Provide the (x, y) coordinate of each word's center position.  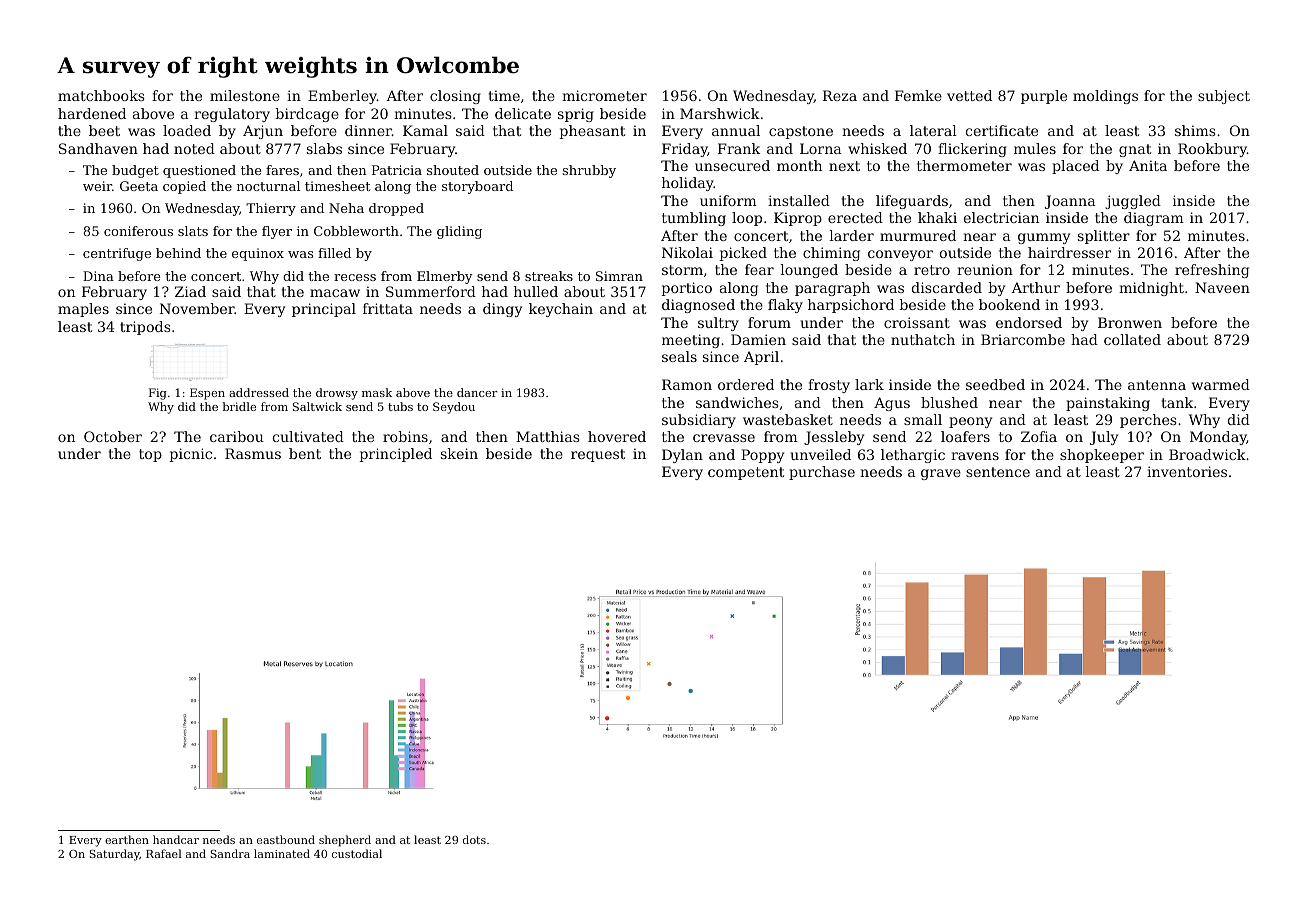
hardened (92, 113)
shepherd (345, 841)
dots (474, 839)
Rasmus (253, 453)
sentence (998, 472)
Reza (840, 95)
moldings (1105, 97)
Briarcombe (1023, 339)
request (598, 455)
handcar (176, 839)
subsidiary (699, 421)
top (150, 455)
